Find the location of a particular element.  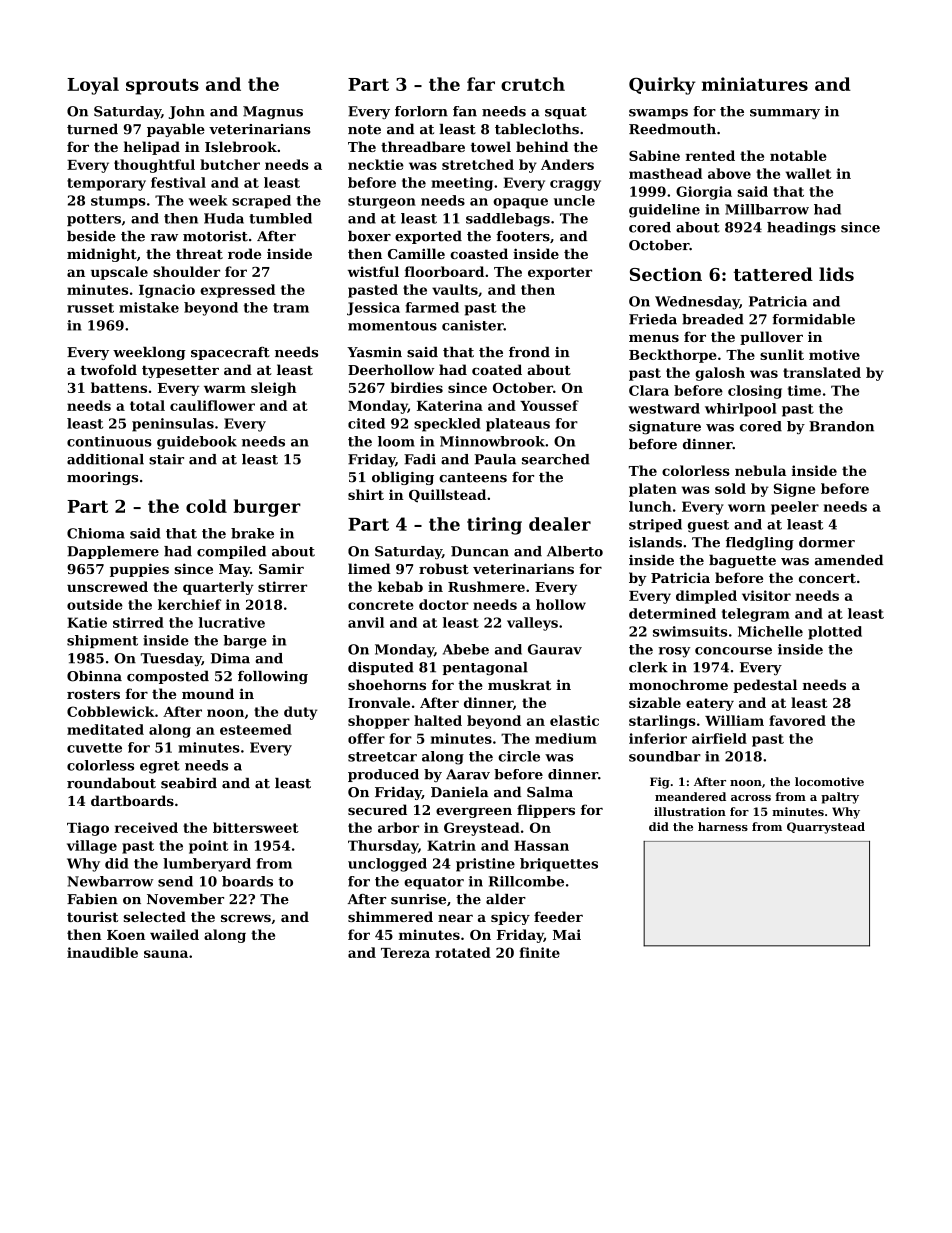

Loyal is located at coordinates (93, 86).
